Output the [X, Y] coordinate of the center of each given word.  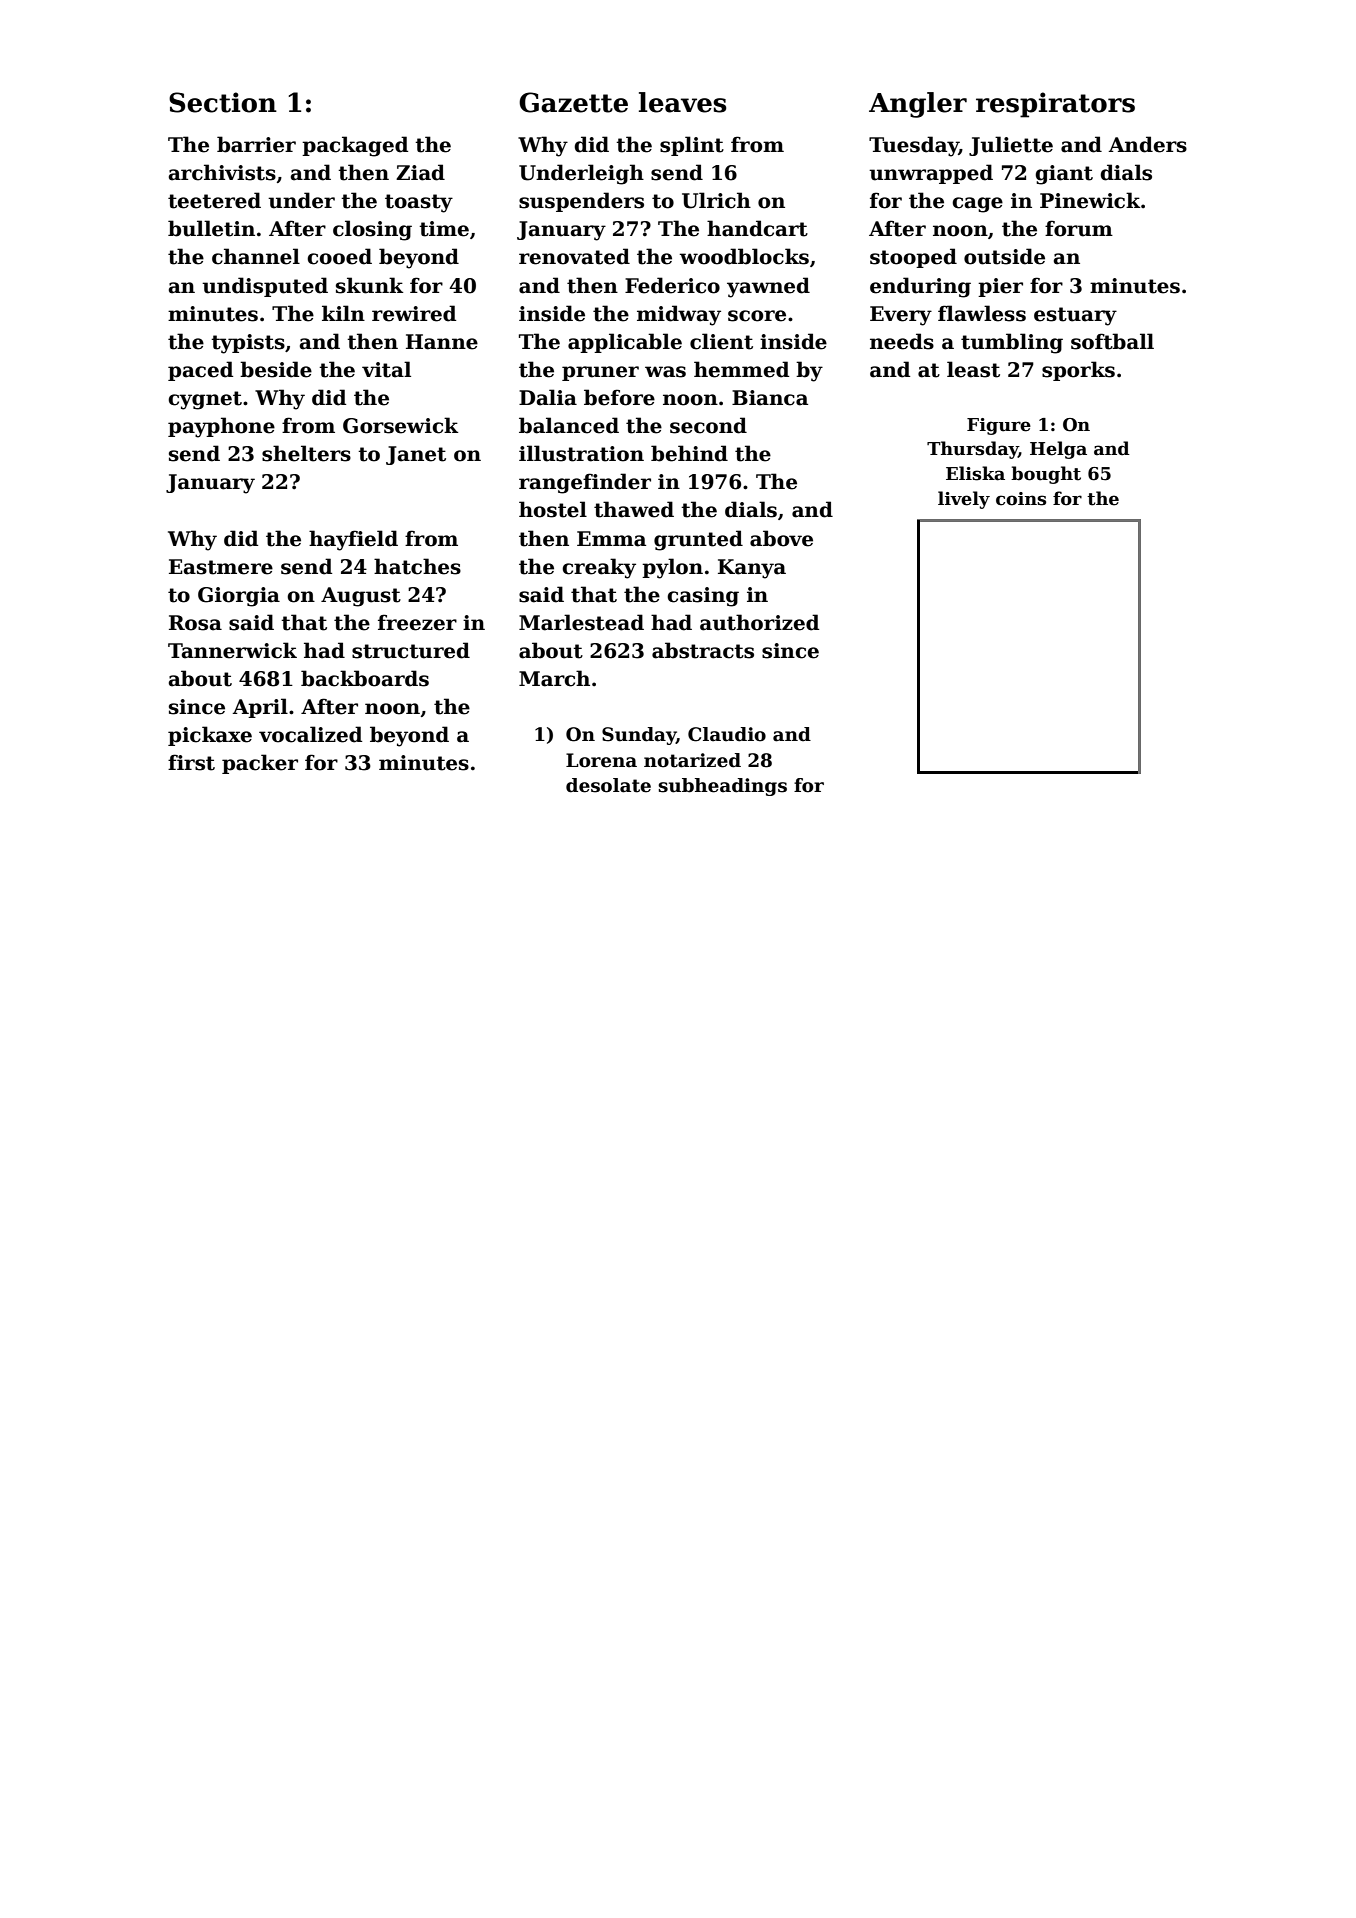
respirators [1055, 105]
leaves [683, 102]
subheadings [722, 787]
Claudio [727, 734]
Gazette [573, 102]
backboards [365, 678]
